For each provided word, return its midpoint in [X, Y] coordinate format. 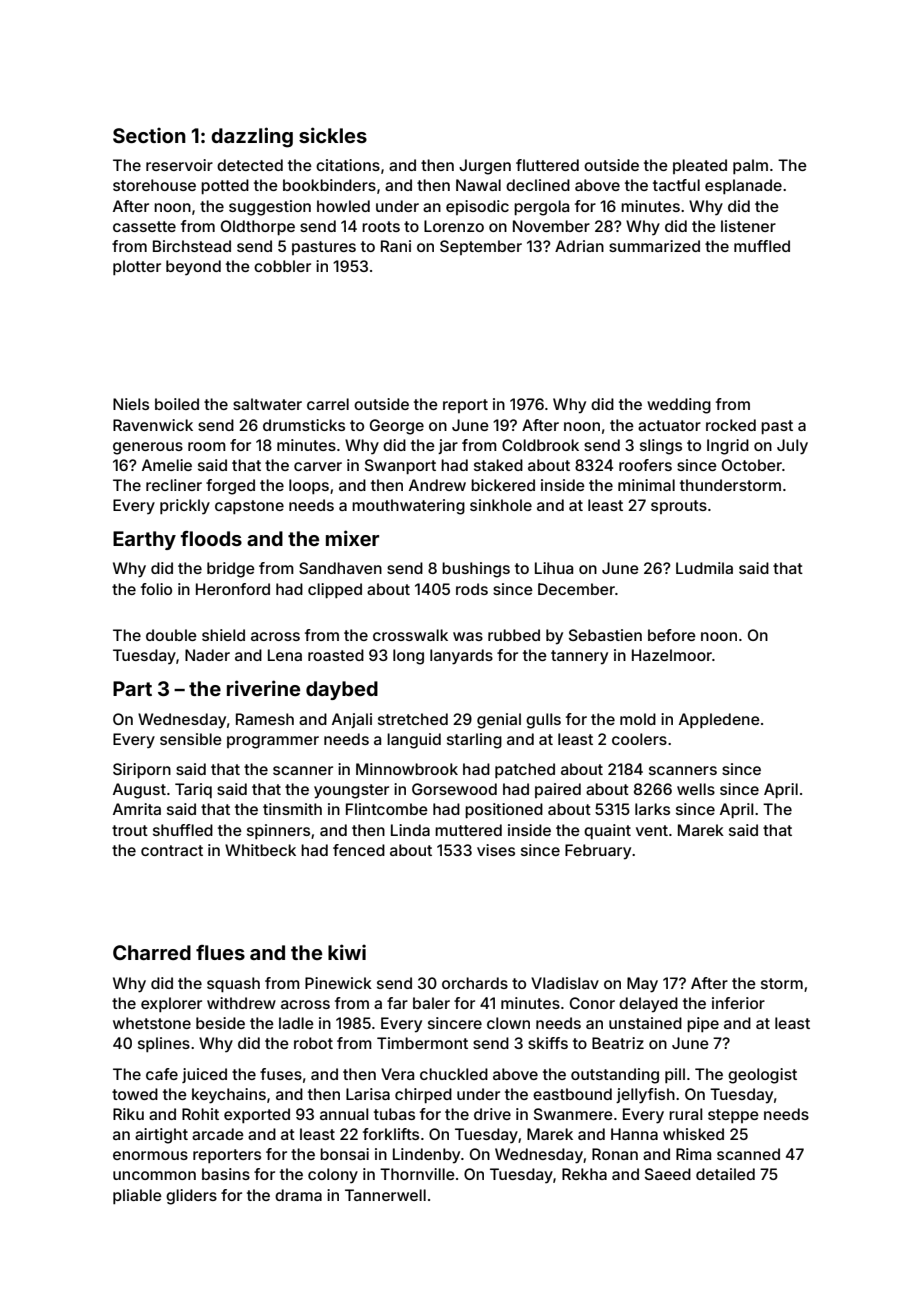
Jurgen [485, 167]
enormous [150, 1155]
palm [750, 166]
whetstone [152, 1023]
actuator [669, 425]
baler [431, 1003]
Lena [285, 655]
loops [309, 486]
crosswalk [410, 635]
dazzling [252, 137]
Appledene [719, 720]
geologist [762, 1076]
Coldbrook [540, 445]
